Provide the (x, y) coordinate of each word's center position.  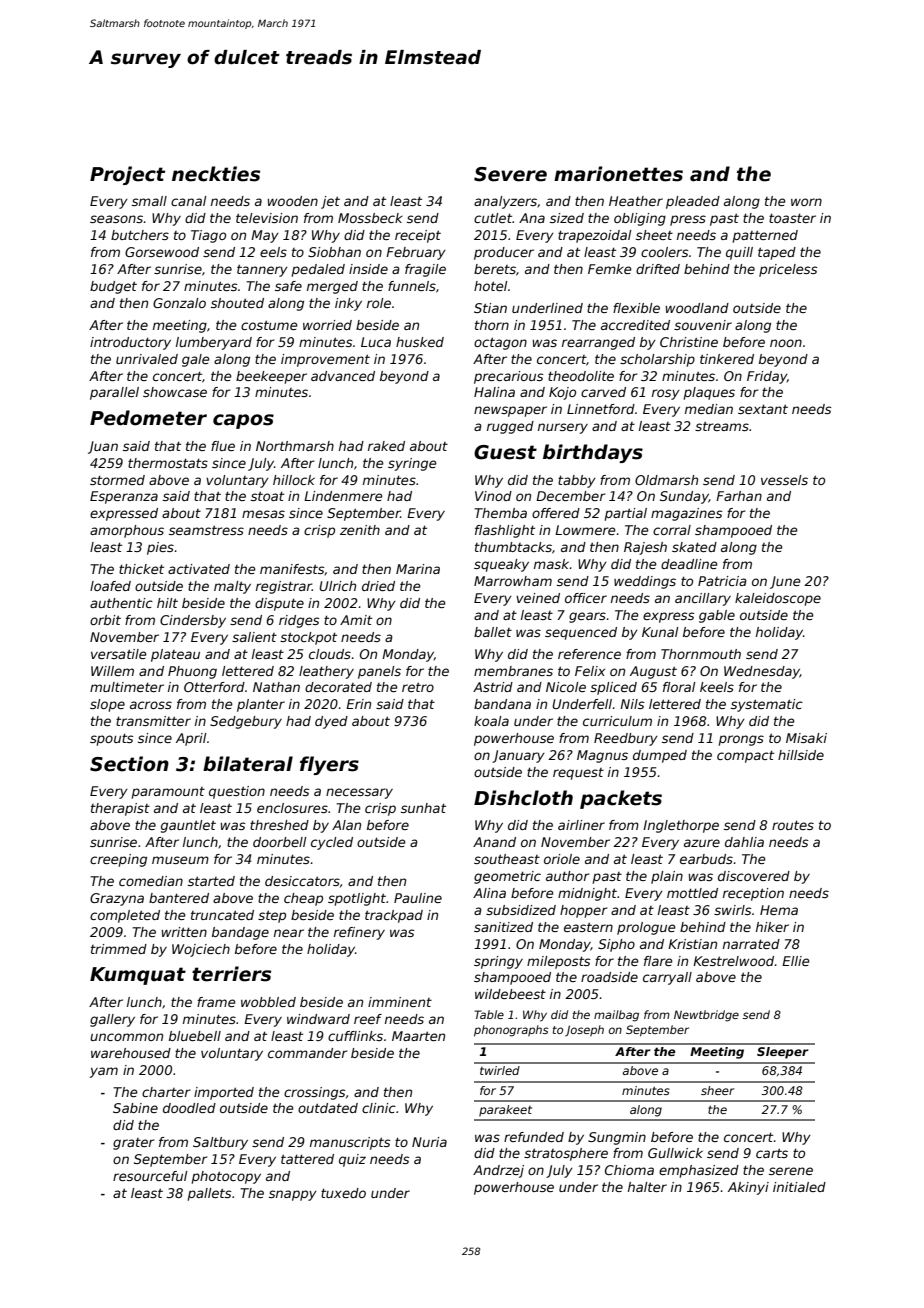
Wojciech (201, 950)
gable (717, 616)
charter (166, 1092)
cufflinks (355, 1036)
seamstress (206, 530)
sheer (718, 1090)
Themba (501, 513)
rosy (666, 394)
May (265, 236)
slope (107, 705)
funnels (412, 286)
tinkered (727, 359)
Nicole (566, 687)
